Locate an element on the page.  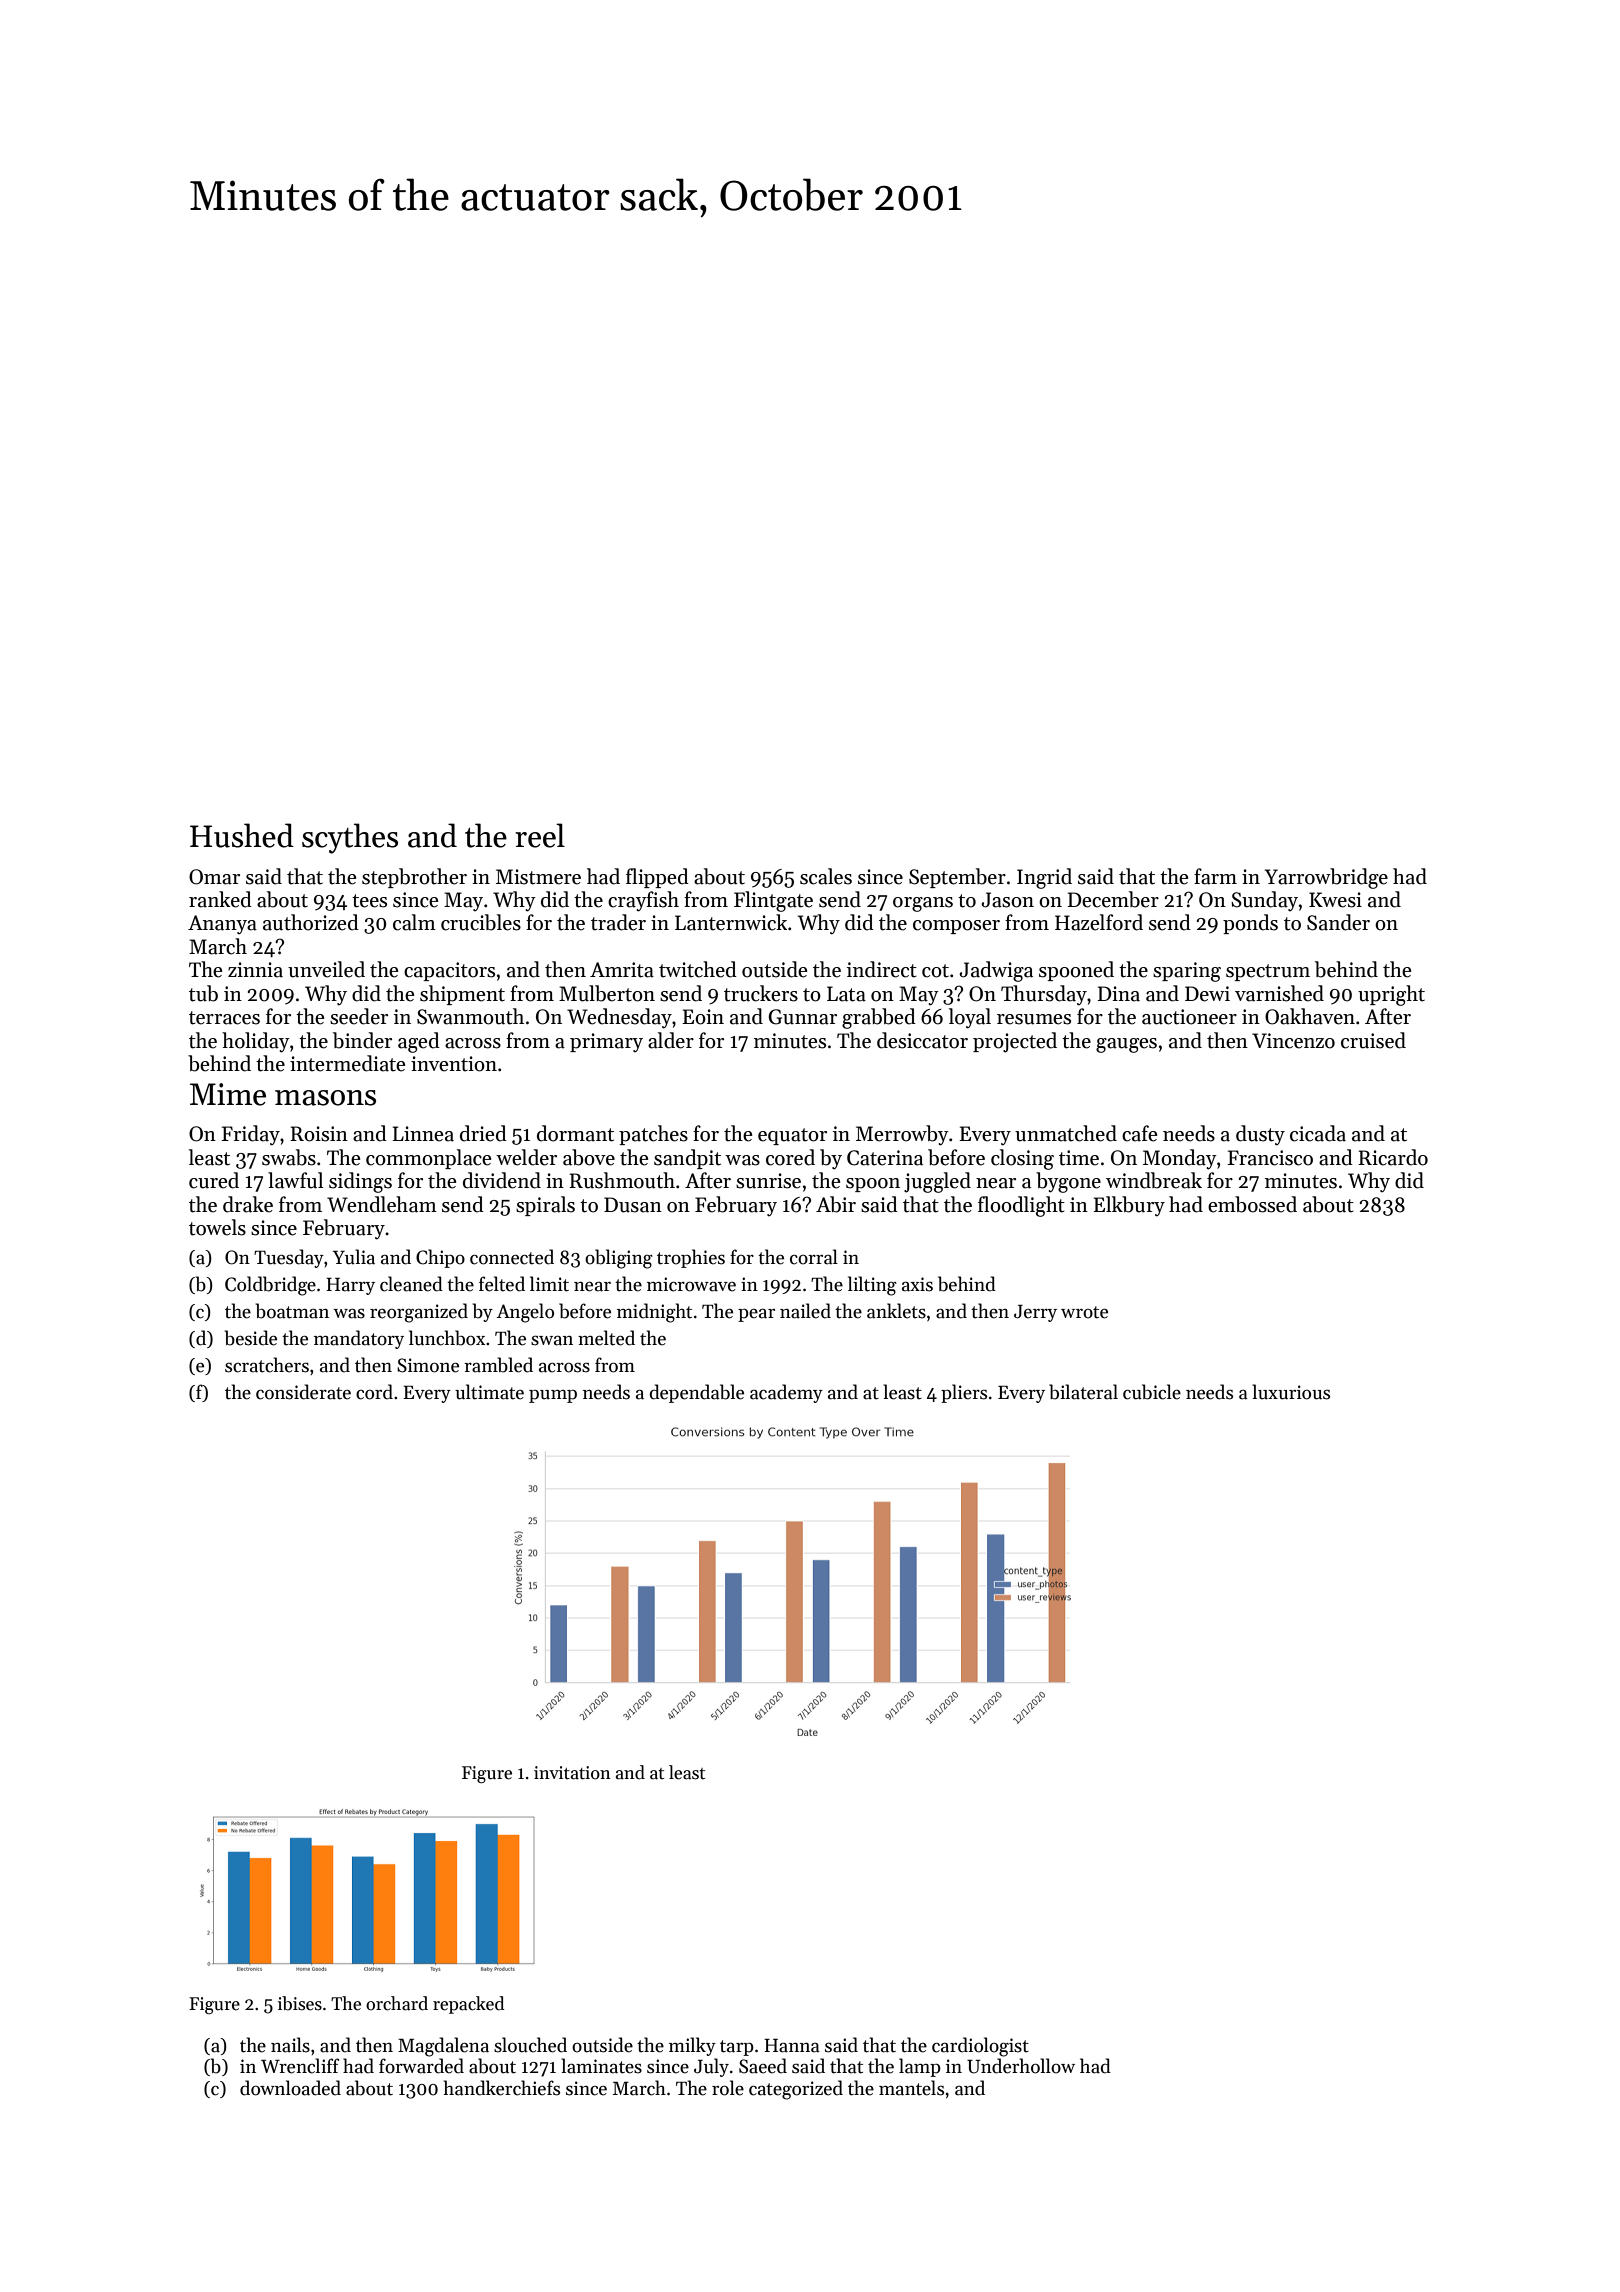
luxurious is located at coordinates (1291, 1392).
